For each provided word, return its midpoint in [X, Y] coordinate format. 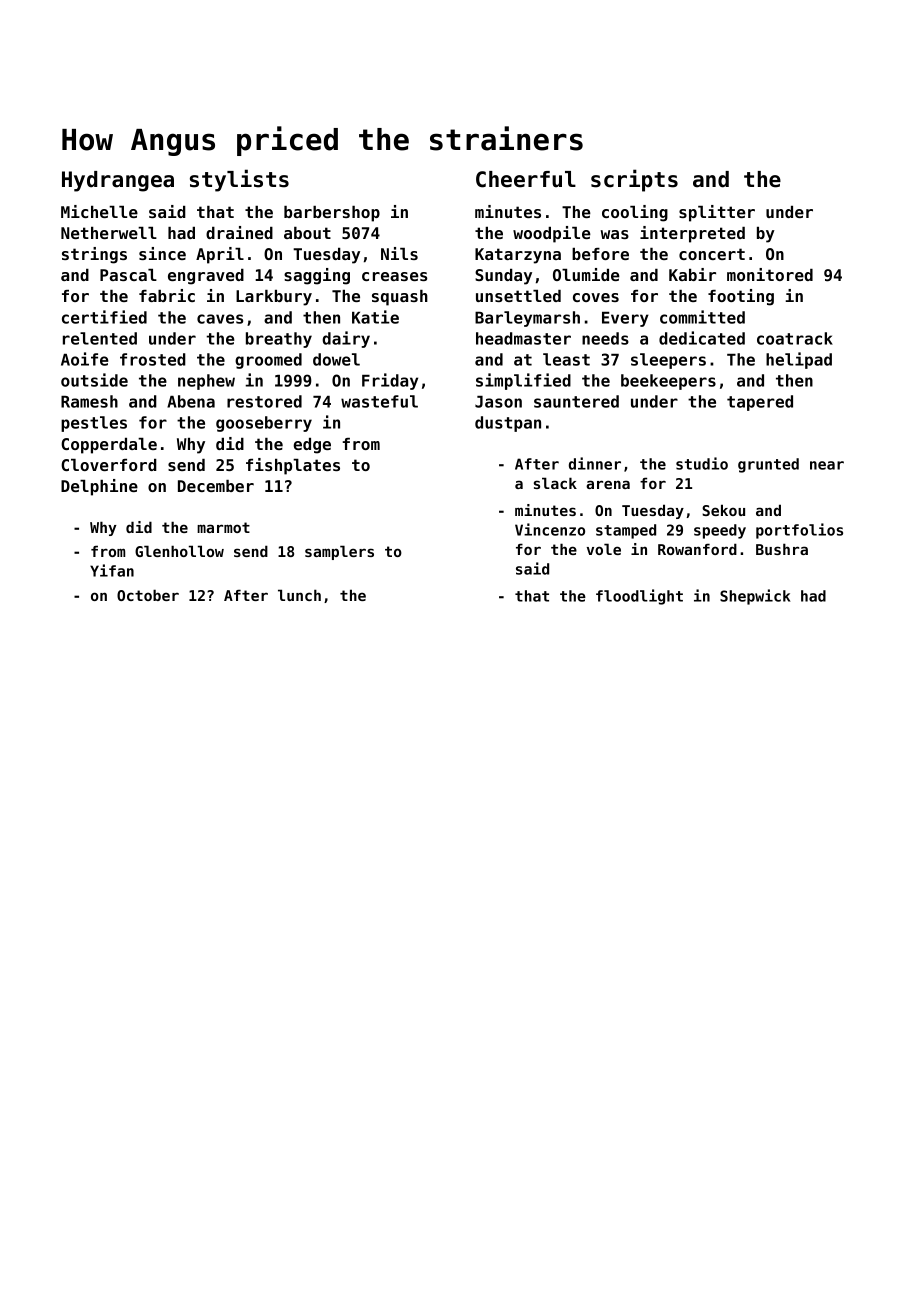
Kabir [692, 274]
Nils [399, 253]
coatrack [795, 338]
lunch [299, 595]
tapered [760, 403]
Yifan [112, 570]
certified [104, 317]
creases [394, 276]
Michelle [99, 211]
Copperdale [109, 446]
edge [312, 446]
